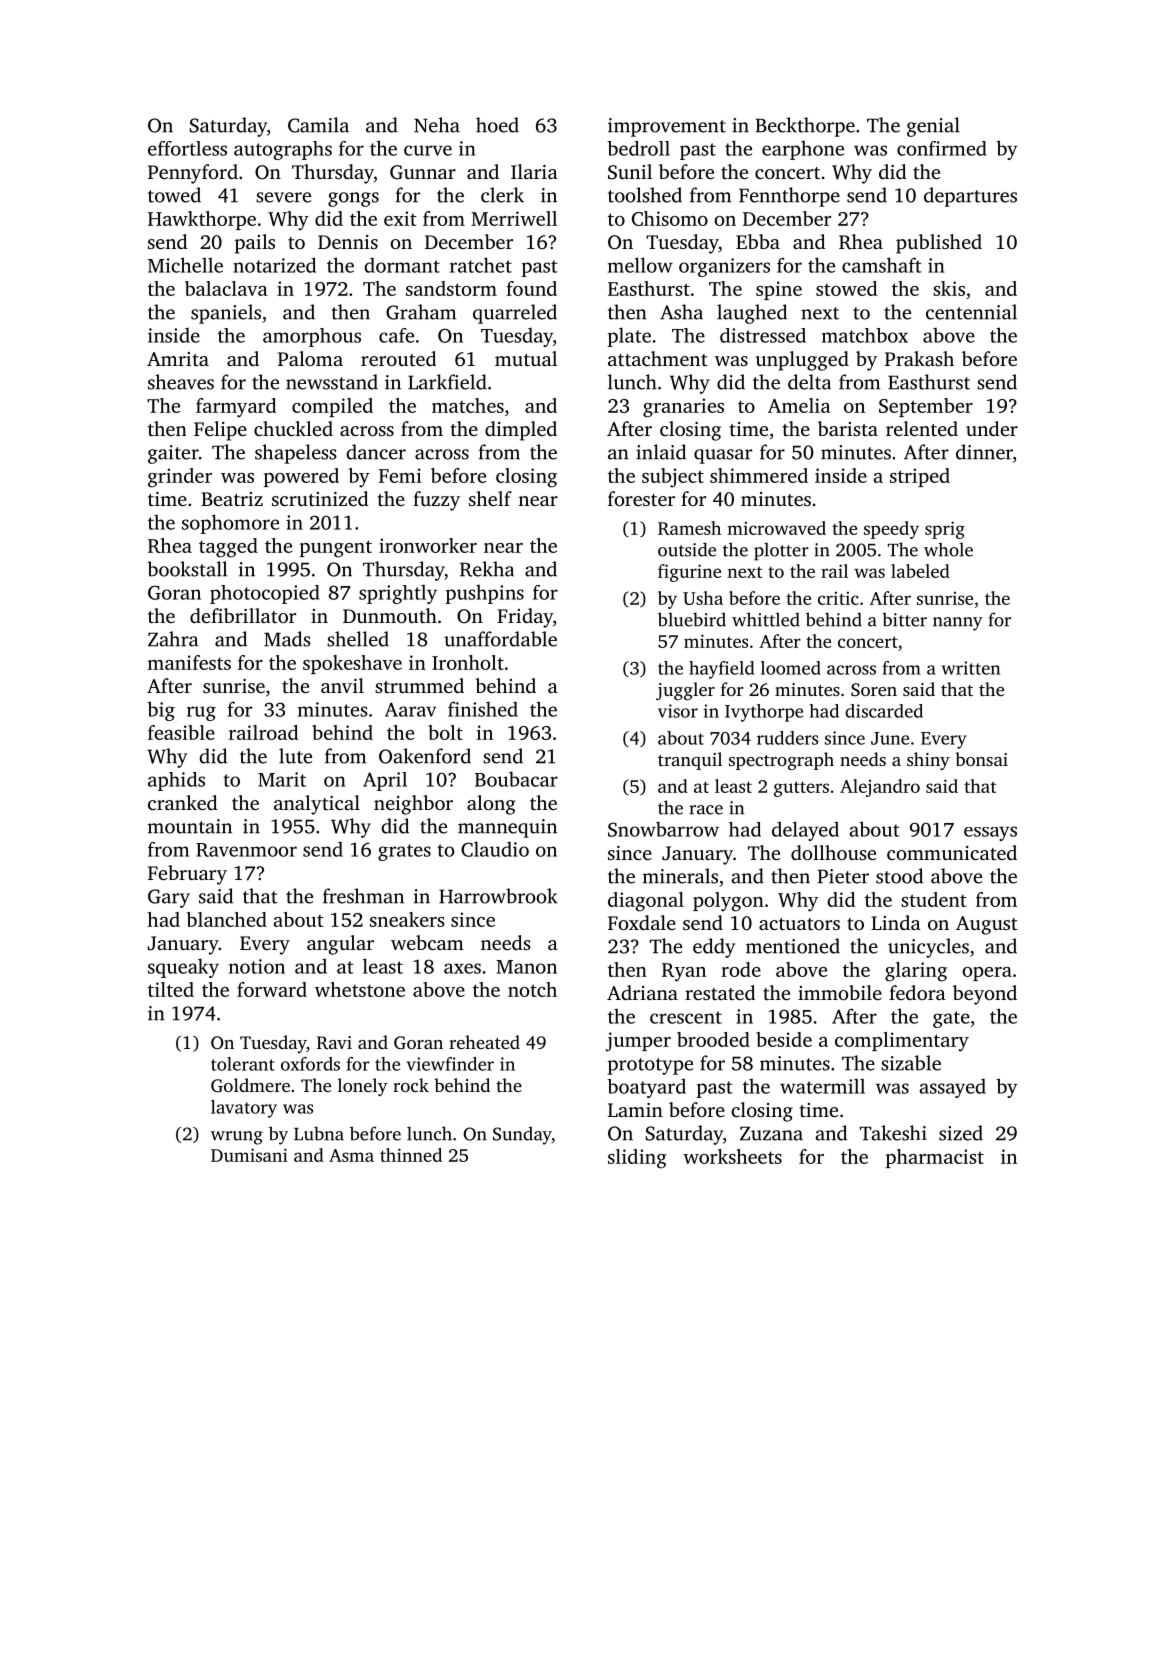 Image resolution: width=1165 pixels, height=1654 pixels. What do you see at coordinates (437, 125) in the document?
I see `Neha` at bounding box center [437, 125].
